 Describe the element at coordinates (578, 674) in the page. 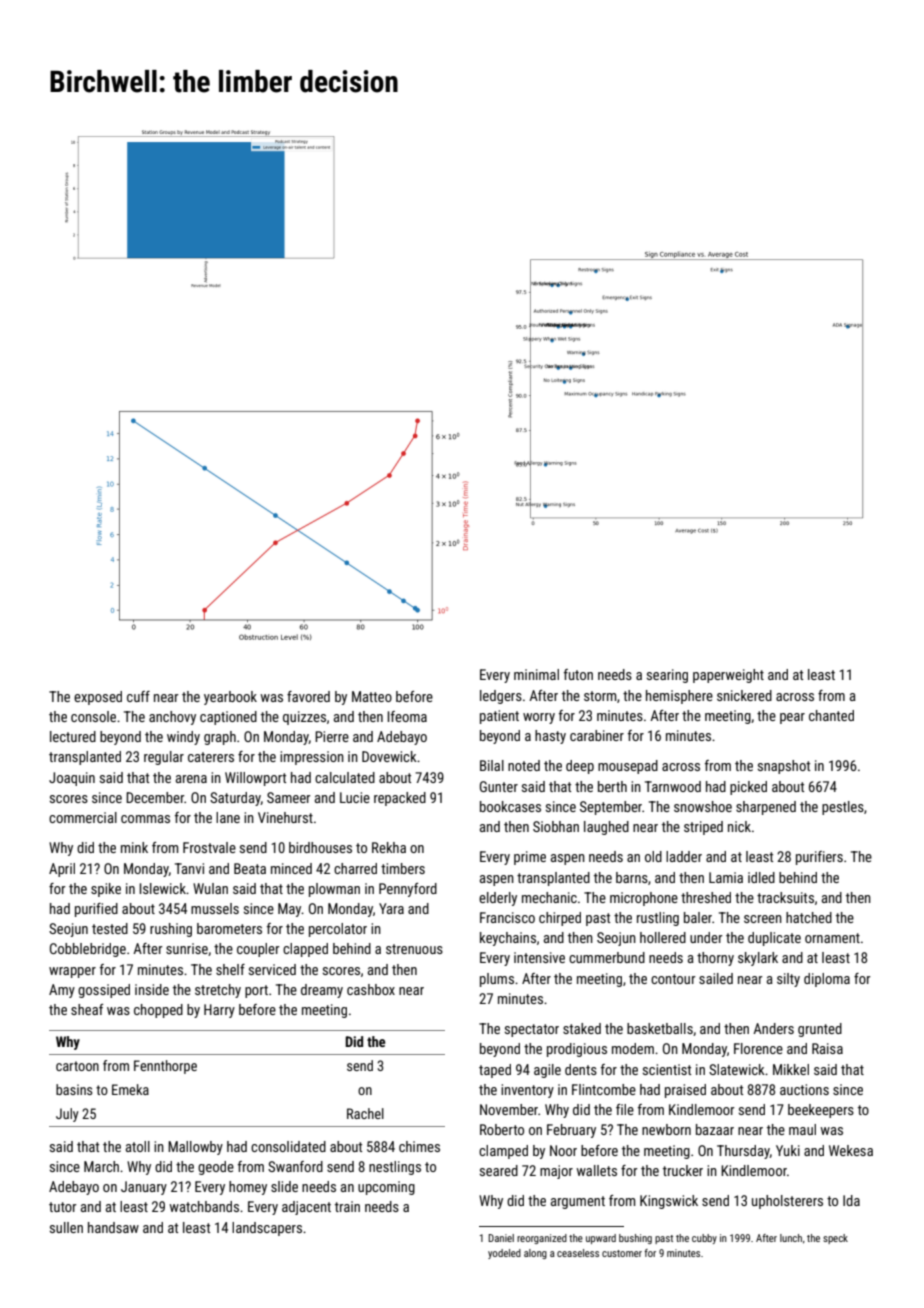

I see `futon` at that location.
